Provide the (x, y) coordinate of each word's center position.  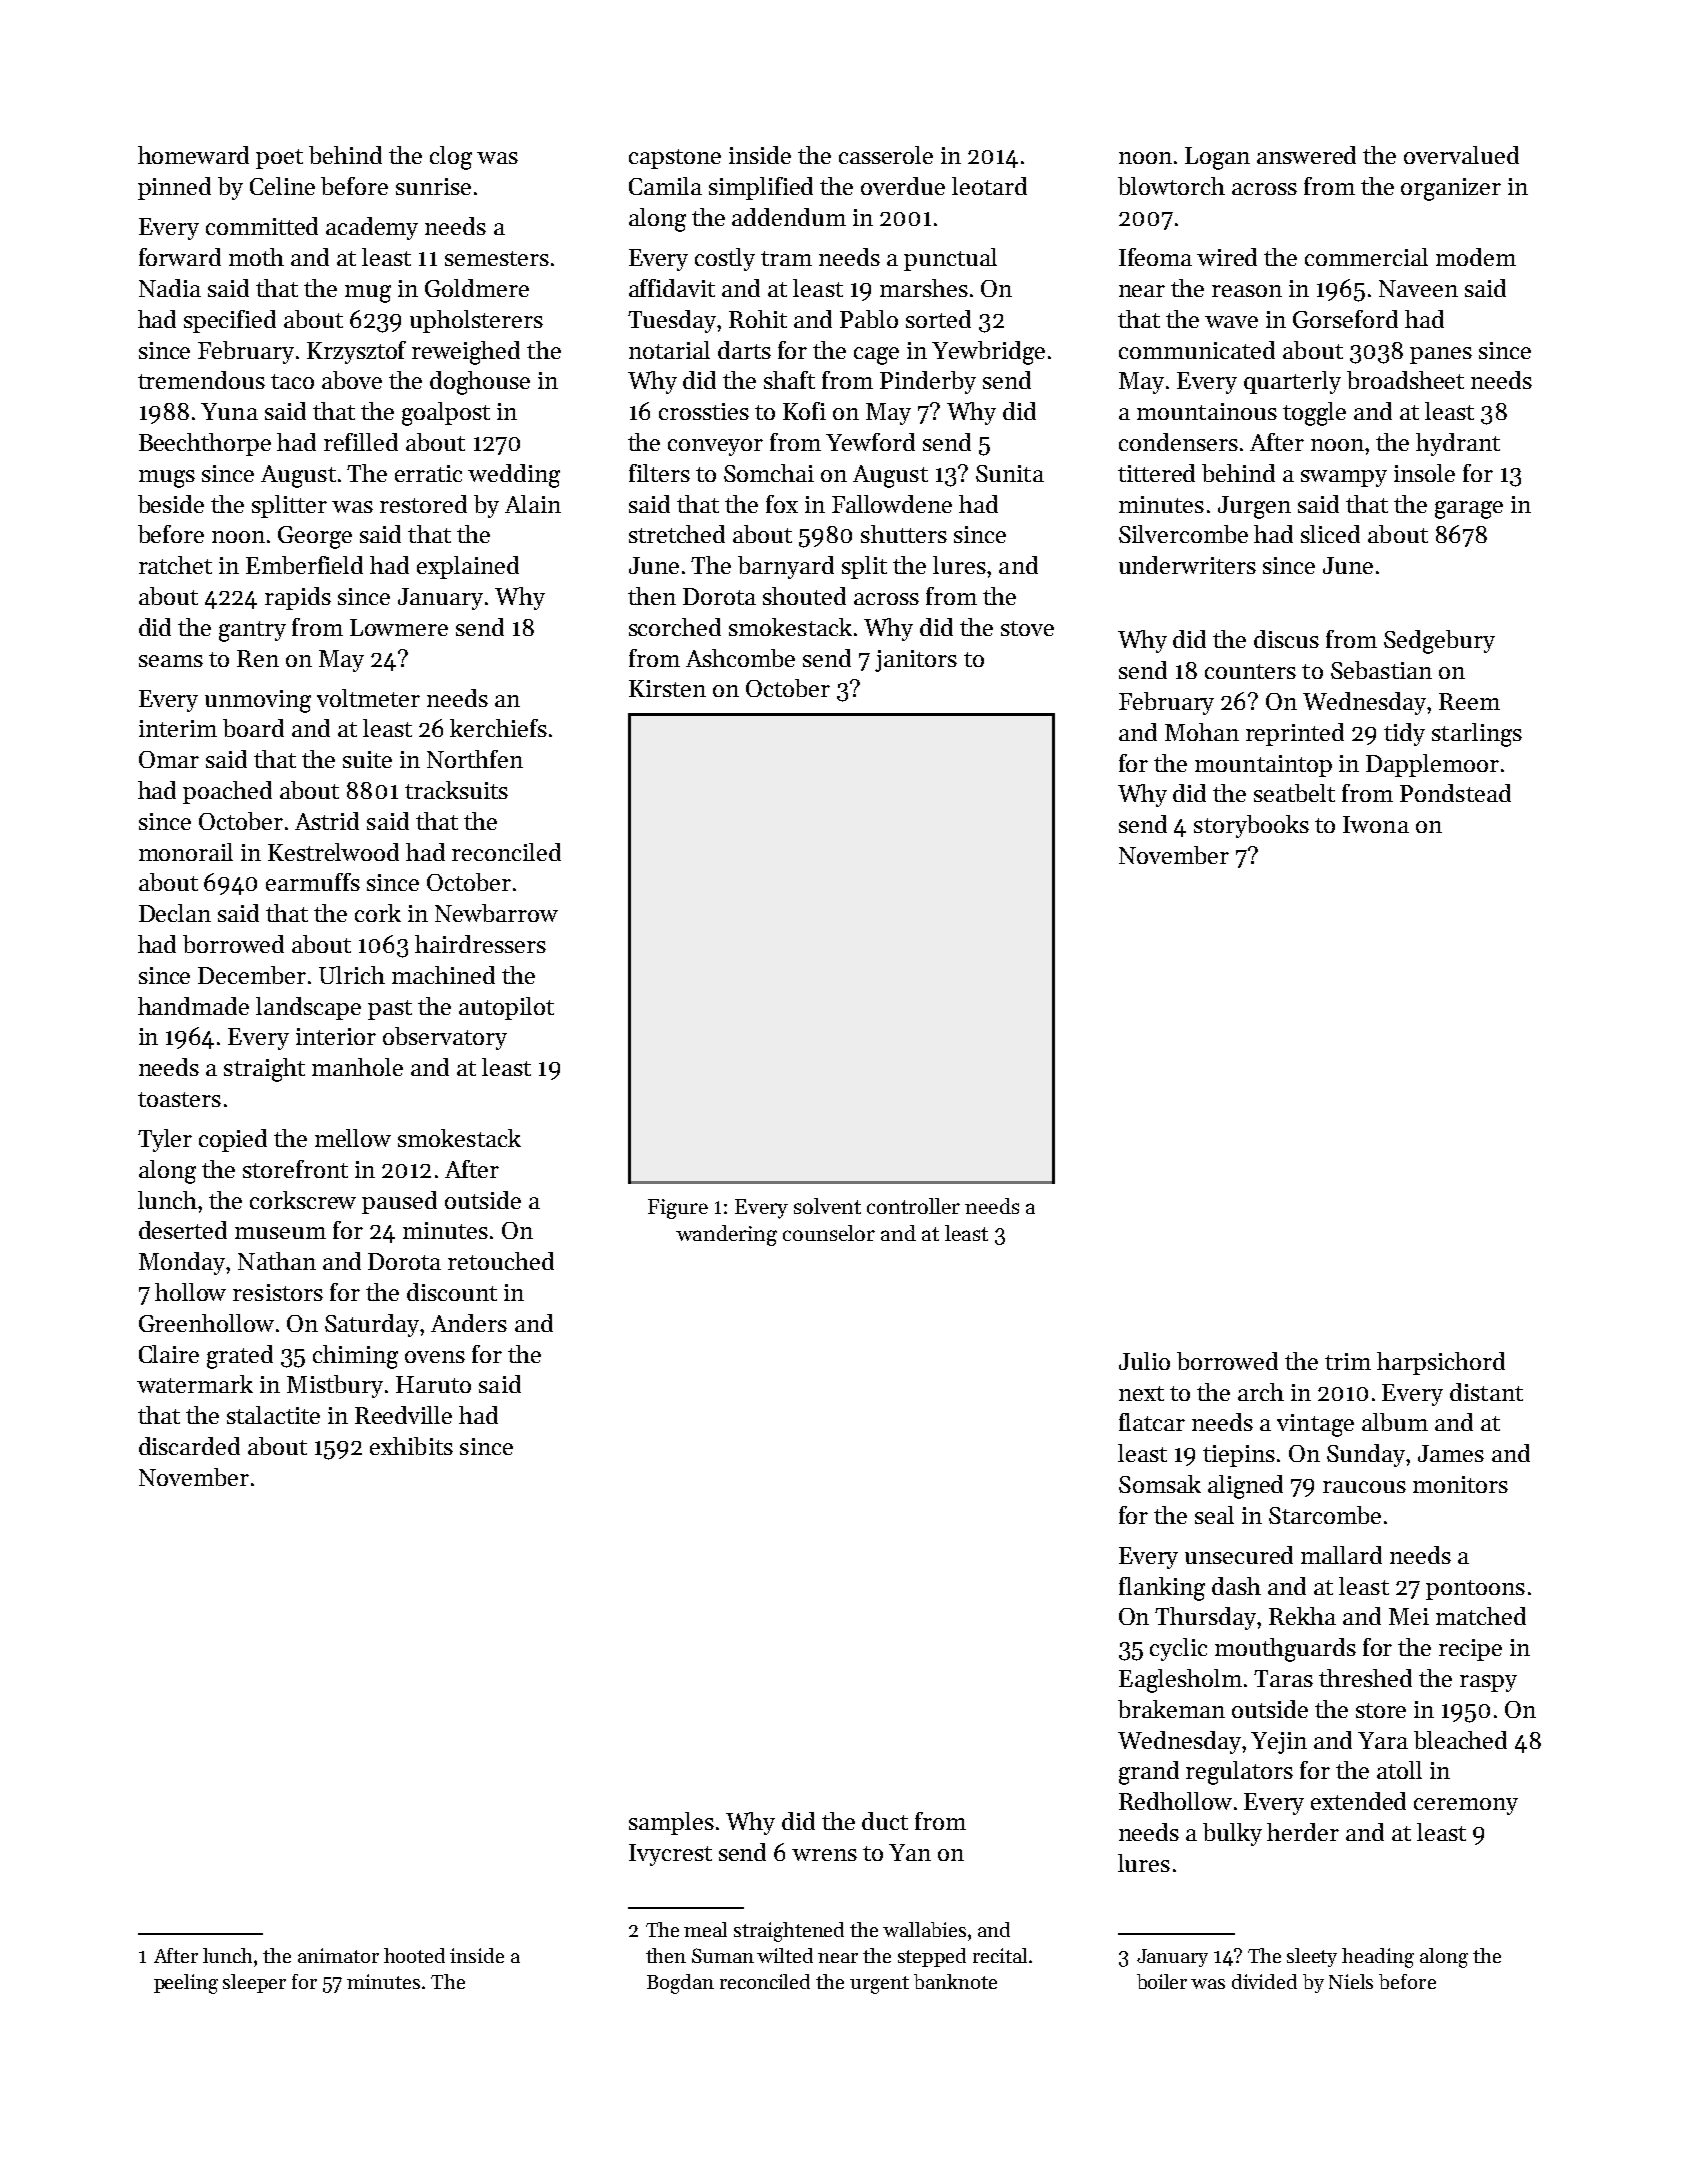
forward (180, 257)
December (252, 975)
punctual (950, 259)
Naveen (1418, 288)
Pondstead (1455, 793)
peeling (186, 1984)
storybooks (1251, 826)
